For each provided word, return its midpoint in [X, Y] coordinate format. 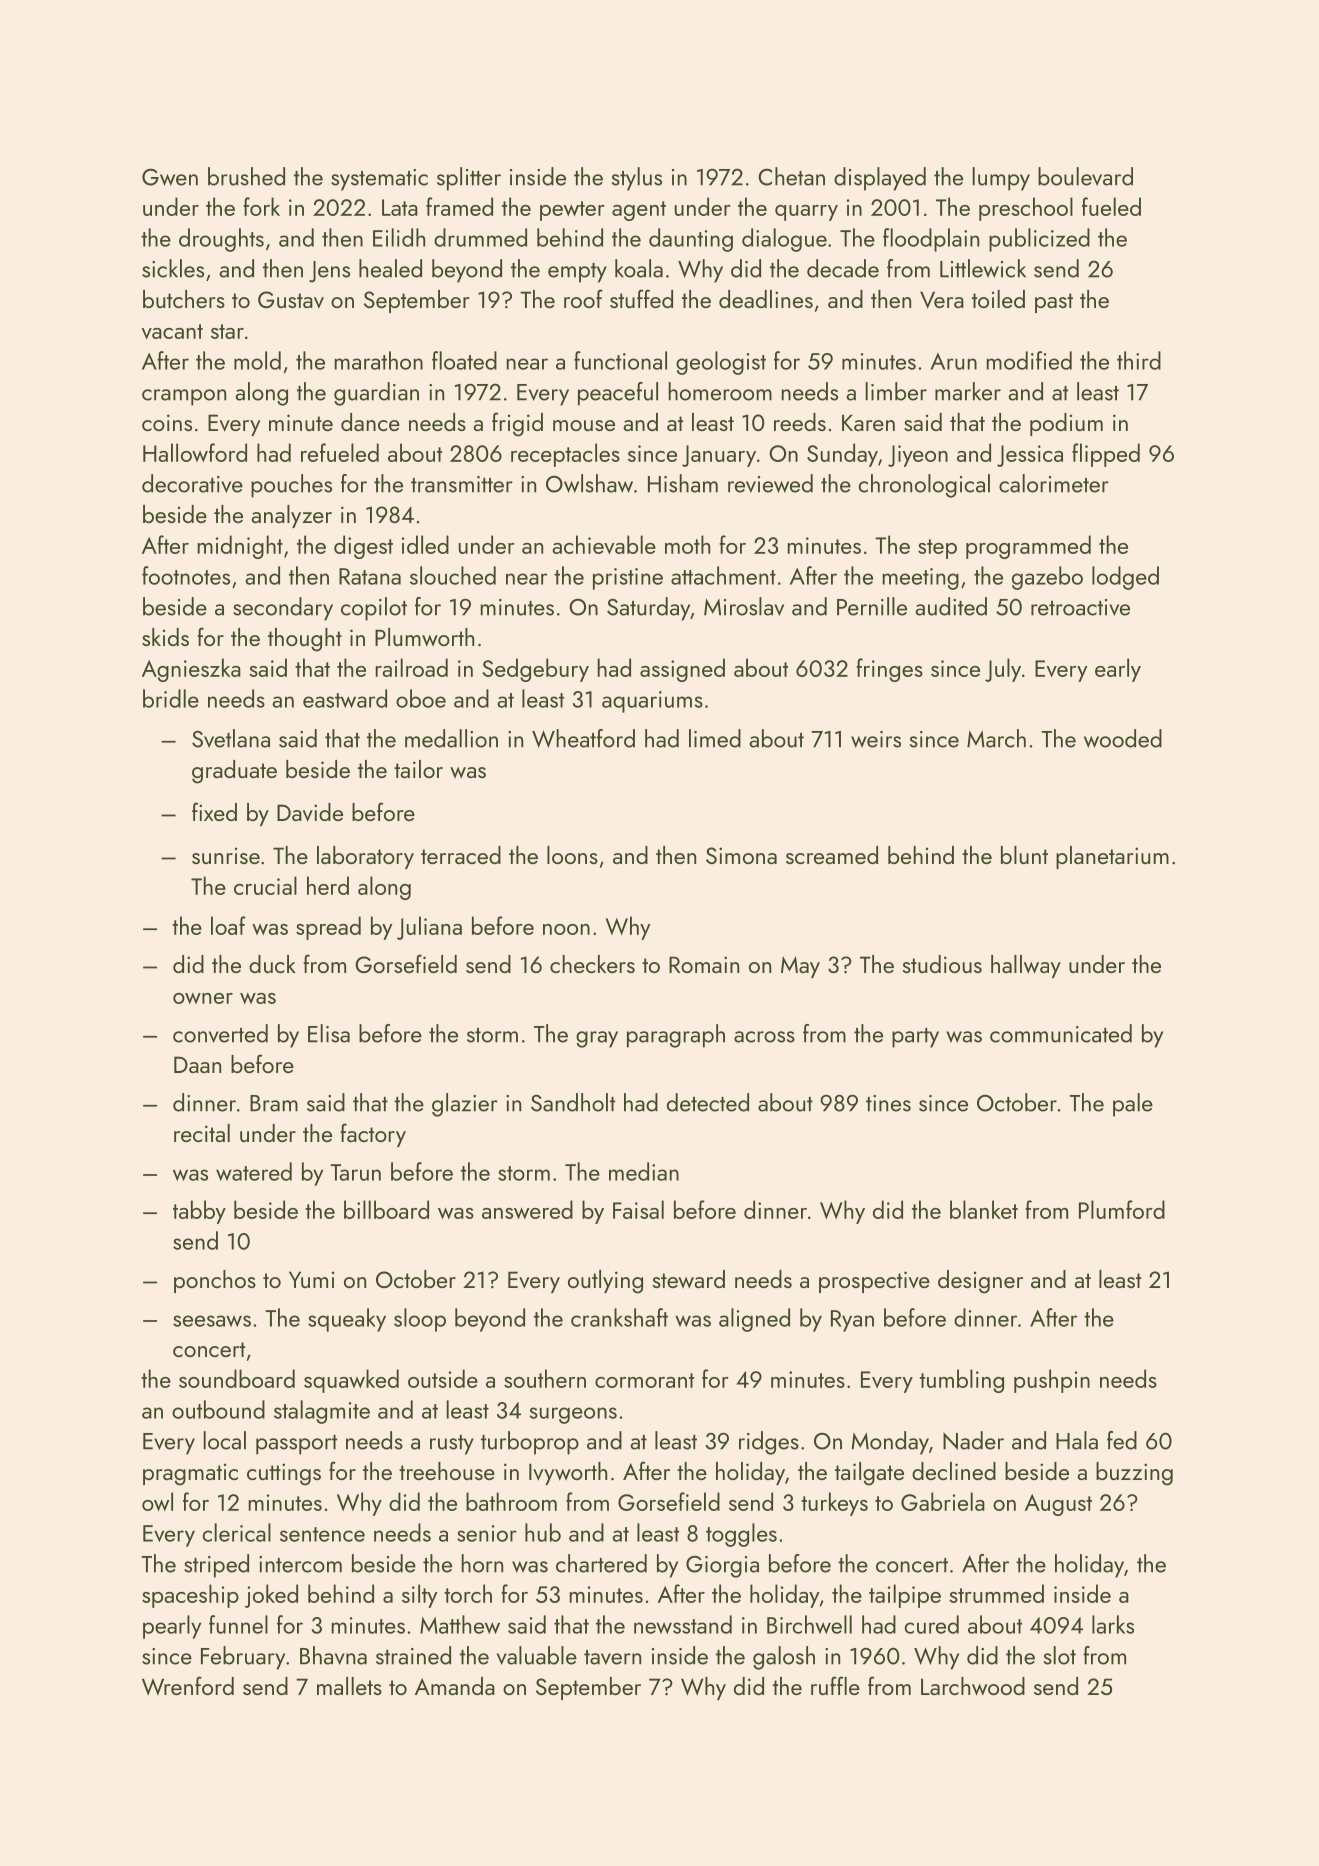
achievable [604, 544]
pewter [572, 211]
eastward [345, 698]
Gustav [291, 299]
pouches [291, 486]
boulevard [1085, 176]
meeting [920, 579]
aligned [754, 1320]
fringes [889, 670]
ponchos [215, 1281]
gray [597, 1039]
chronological [924, 486]
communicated [1061, 1033]
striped [216, 1566]
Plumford [1122, 1209]
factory [373, 1135]
